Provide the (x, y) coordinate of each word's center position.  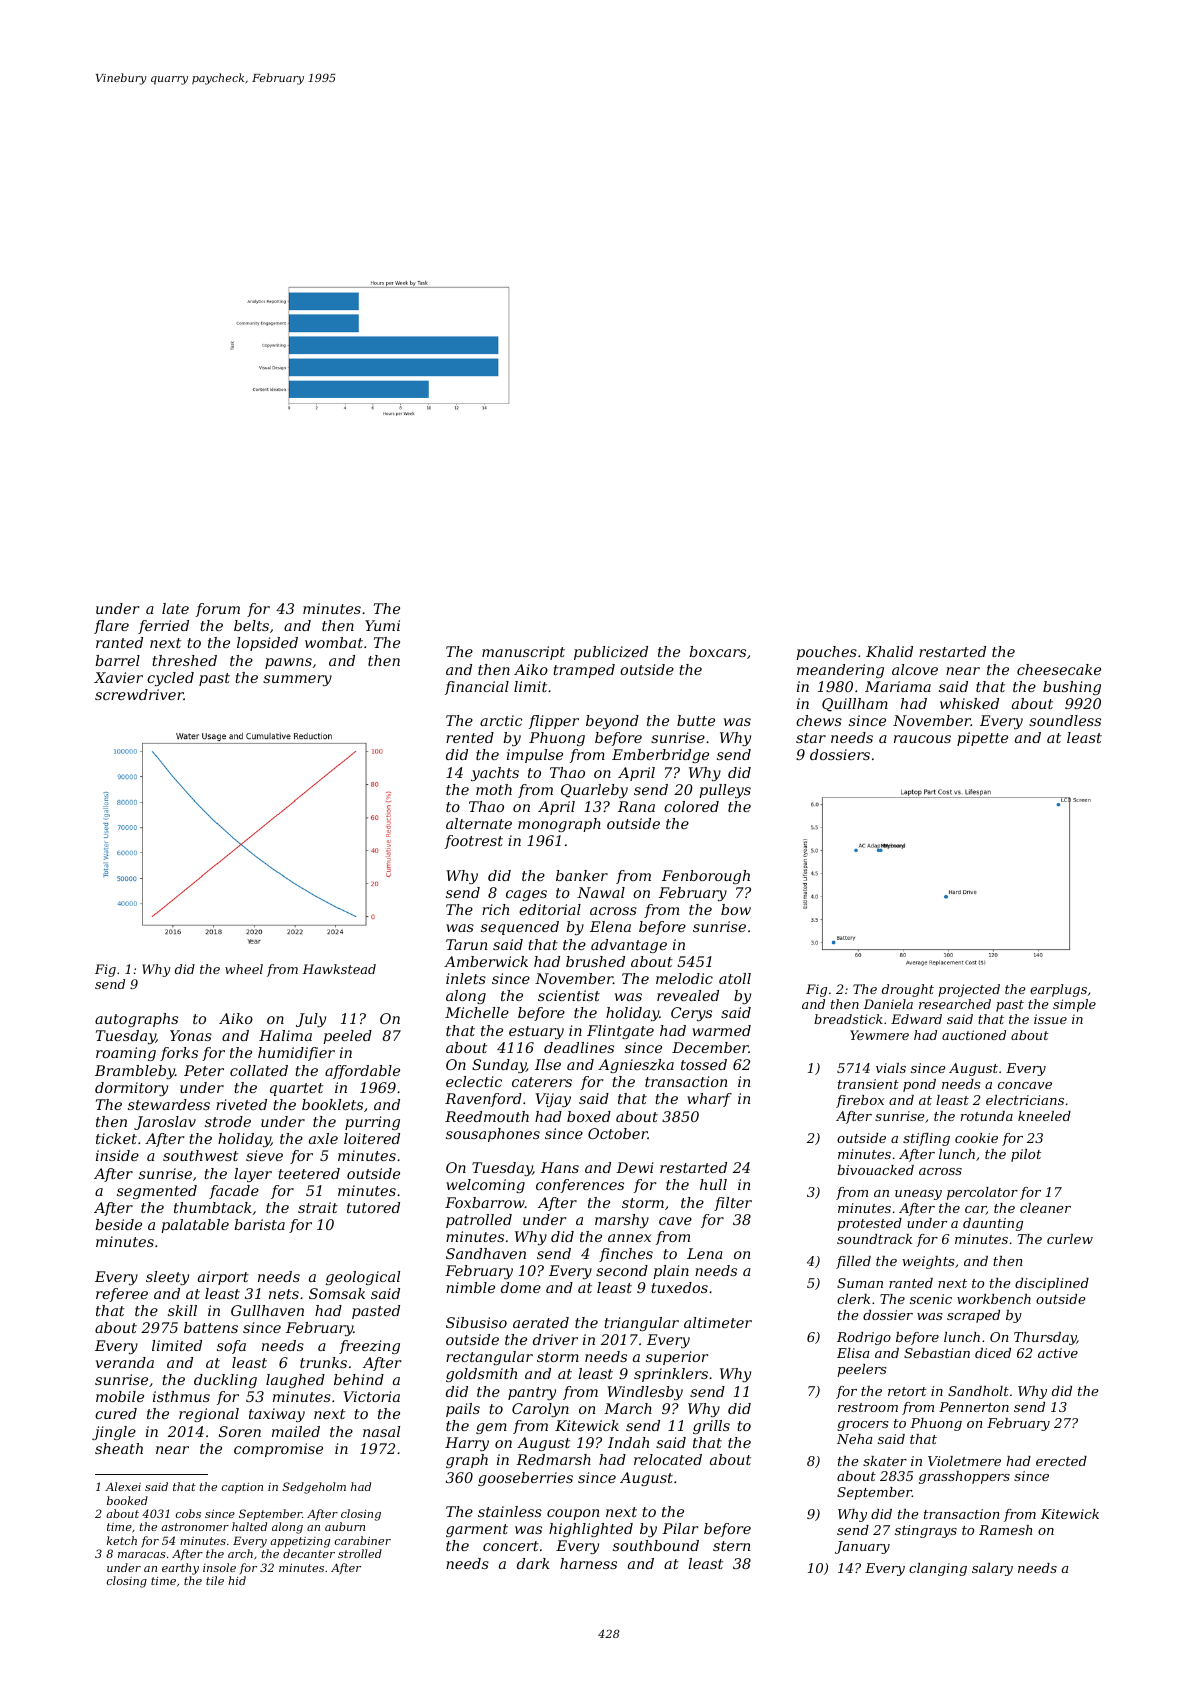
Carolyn (540, 1410)
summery (297, 680)
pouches (826, 653)
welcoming (485, 1186)
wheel (244, 969)
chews (819, 720)
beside (118, 1224)
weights (928, 1262)
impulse (535, 756)
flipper (554, 722)
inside (117, 1155)
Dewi (634, 1167)
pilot (1026, 1155)
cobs (188, 1513)
